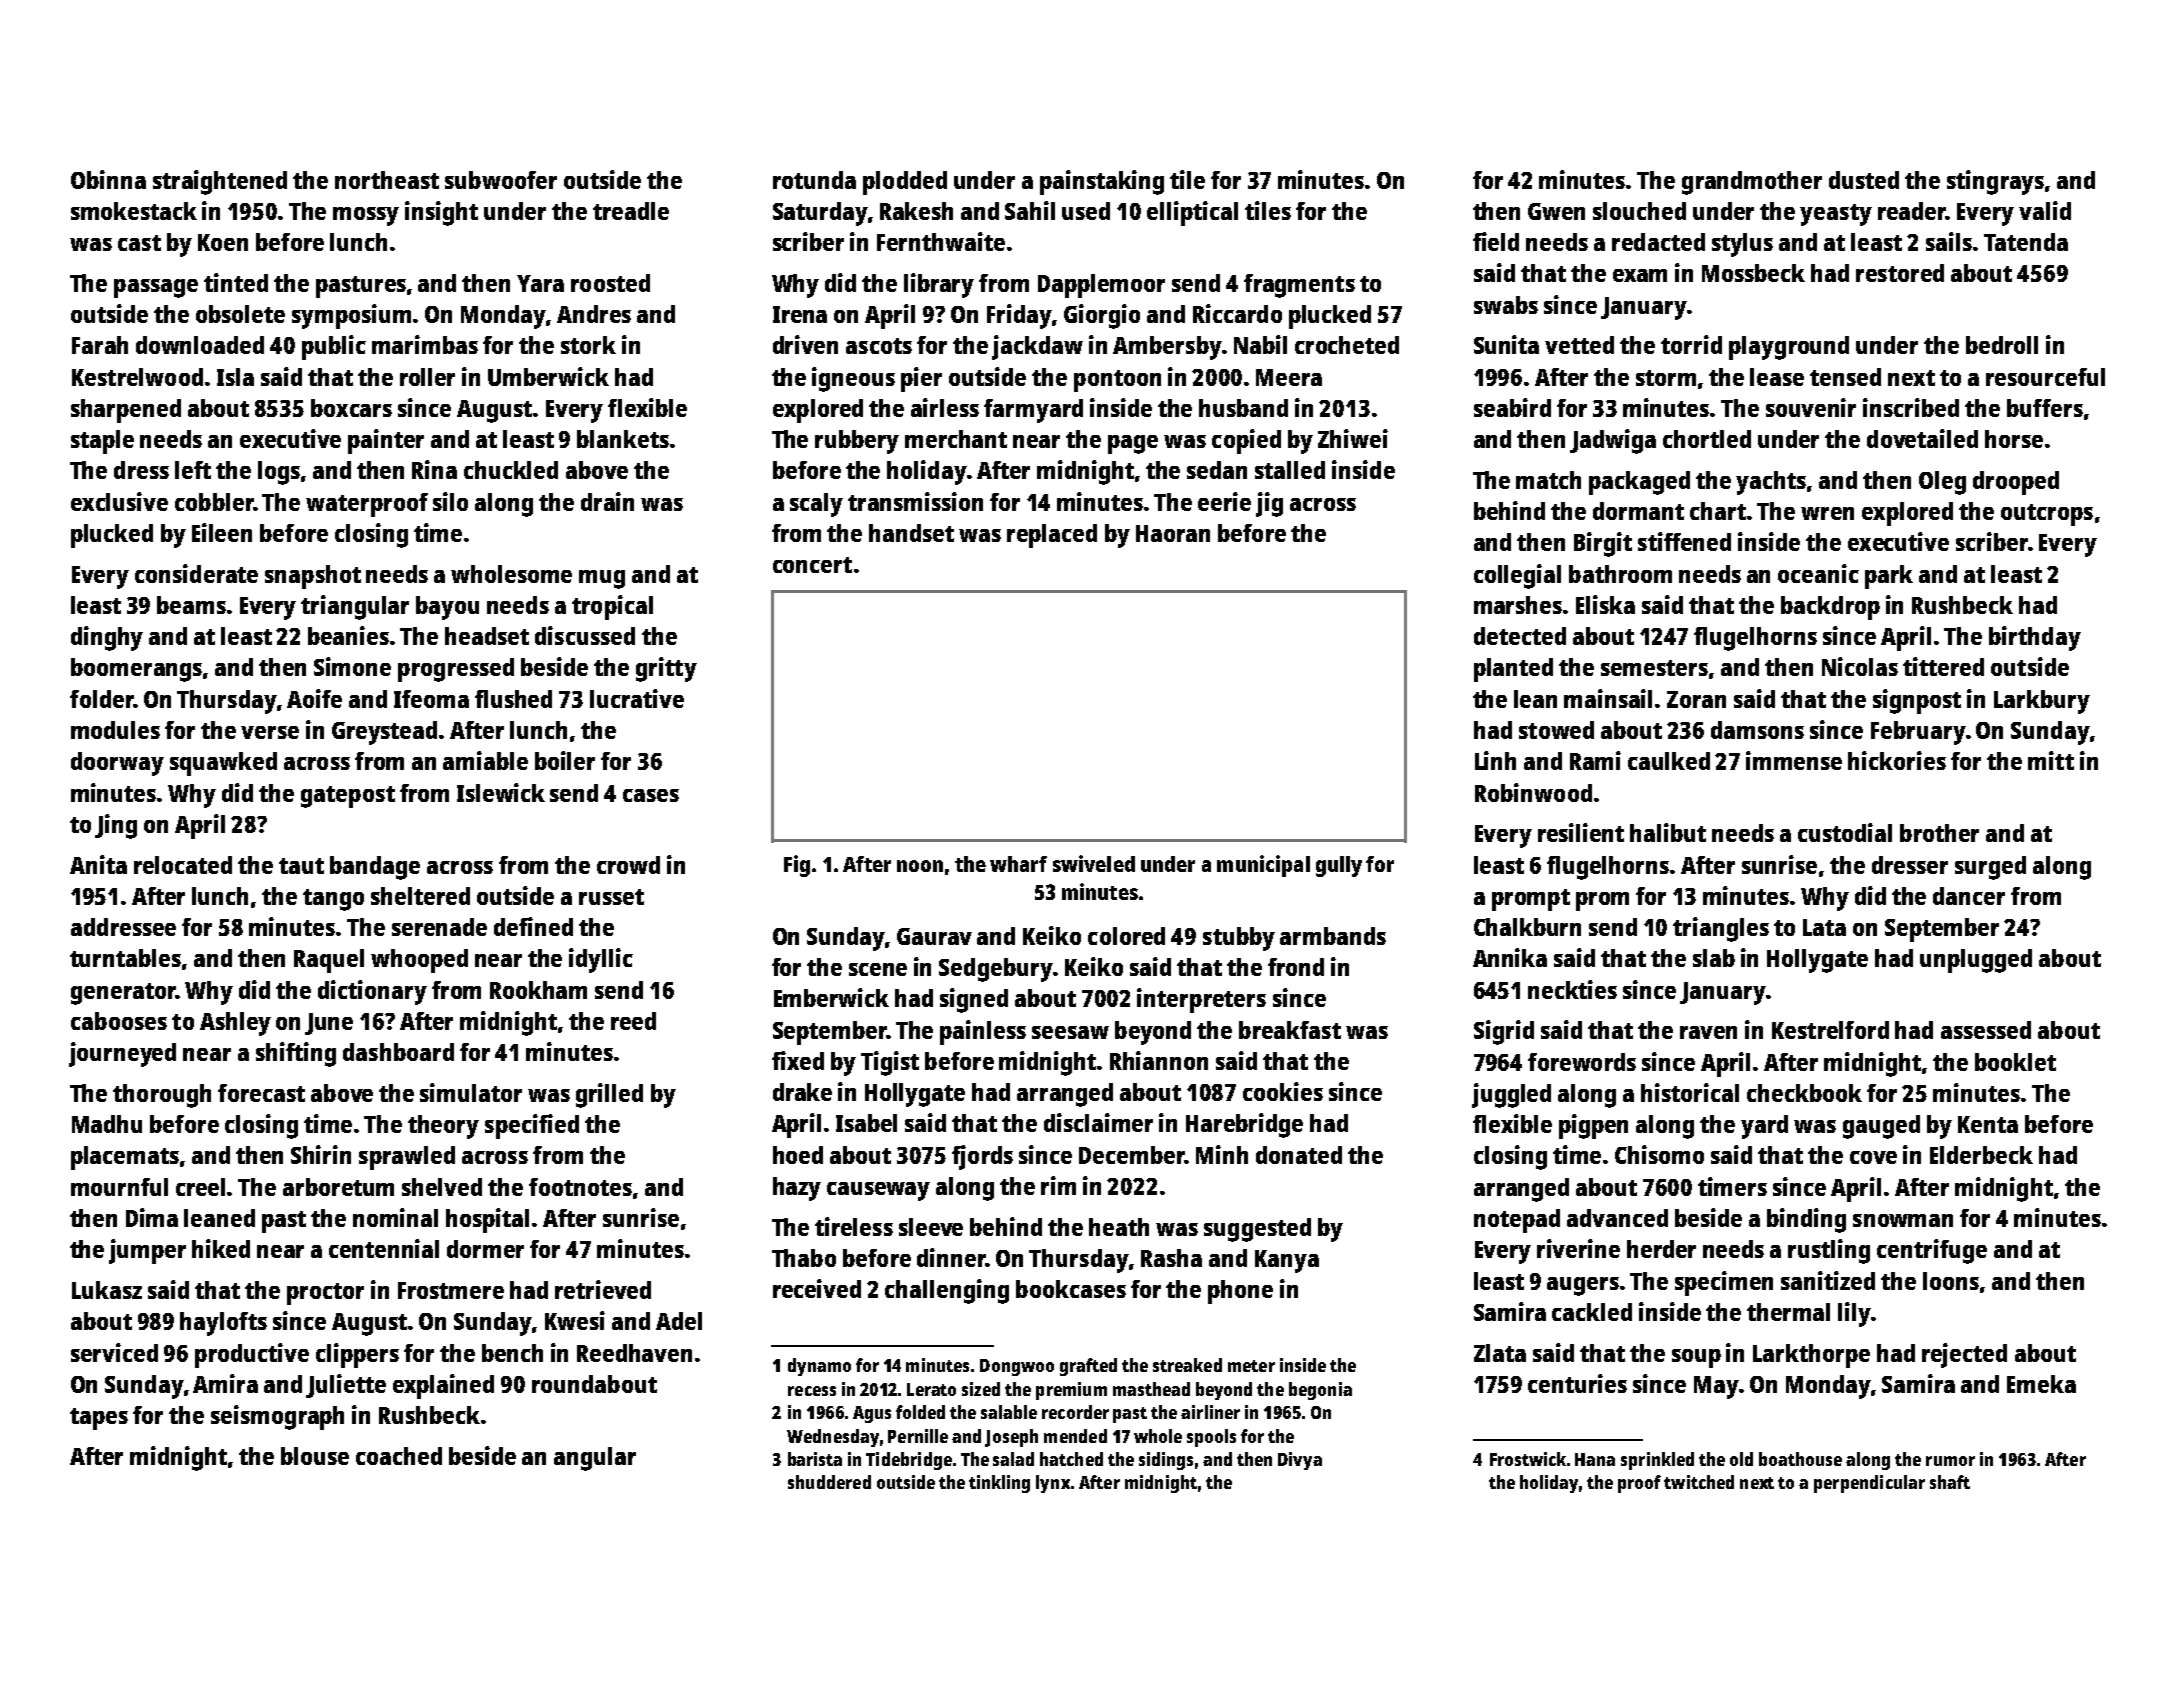 Image resolution: width=2178 pixels, height=1683 pixels. What do you see at coordinates (1290, 1030) in the screenshot?
I see `breakfast` at bounding box center [1290, 1030].
